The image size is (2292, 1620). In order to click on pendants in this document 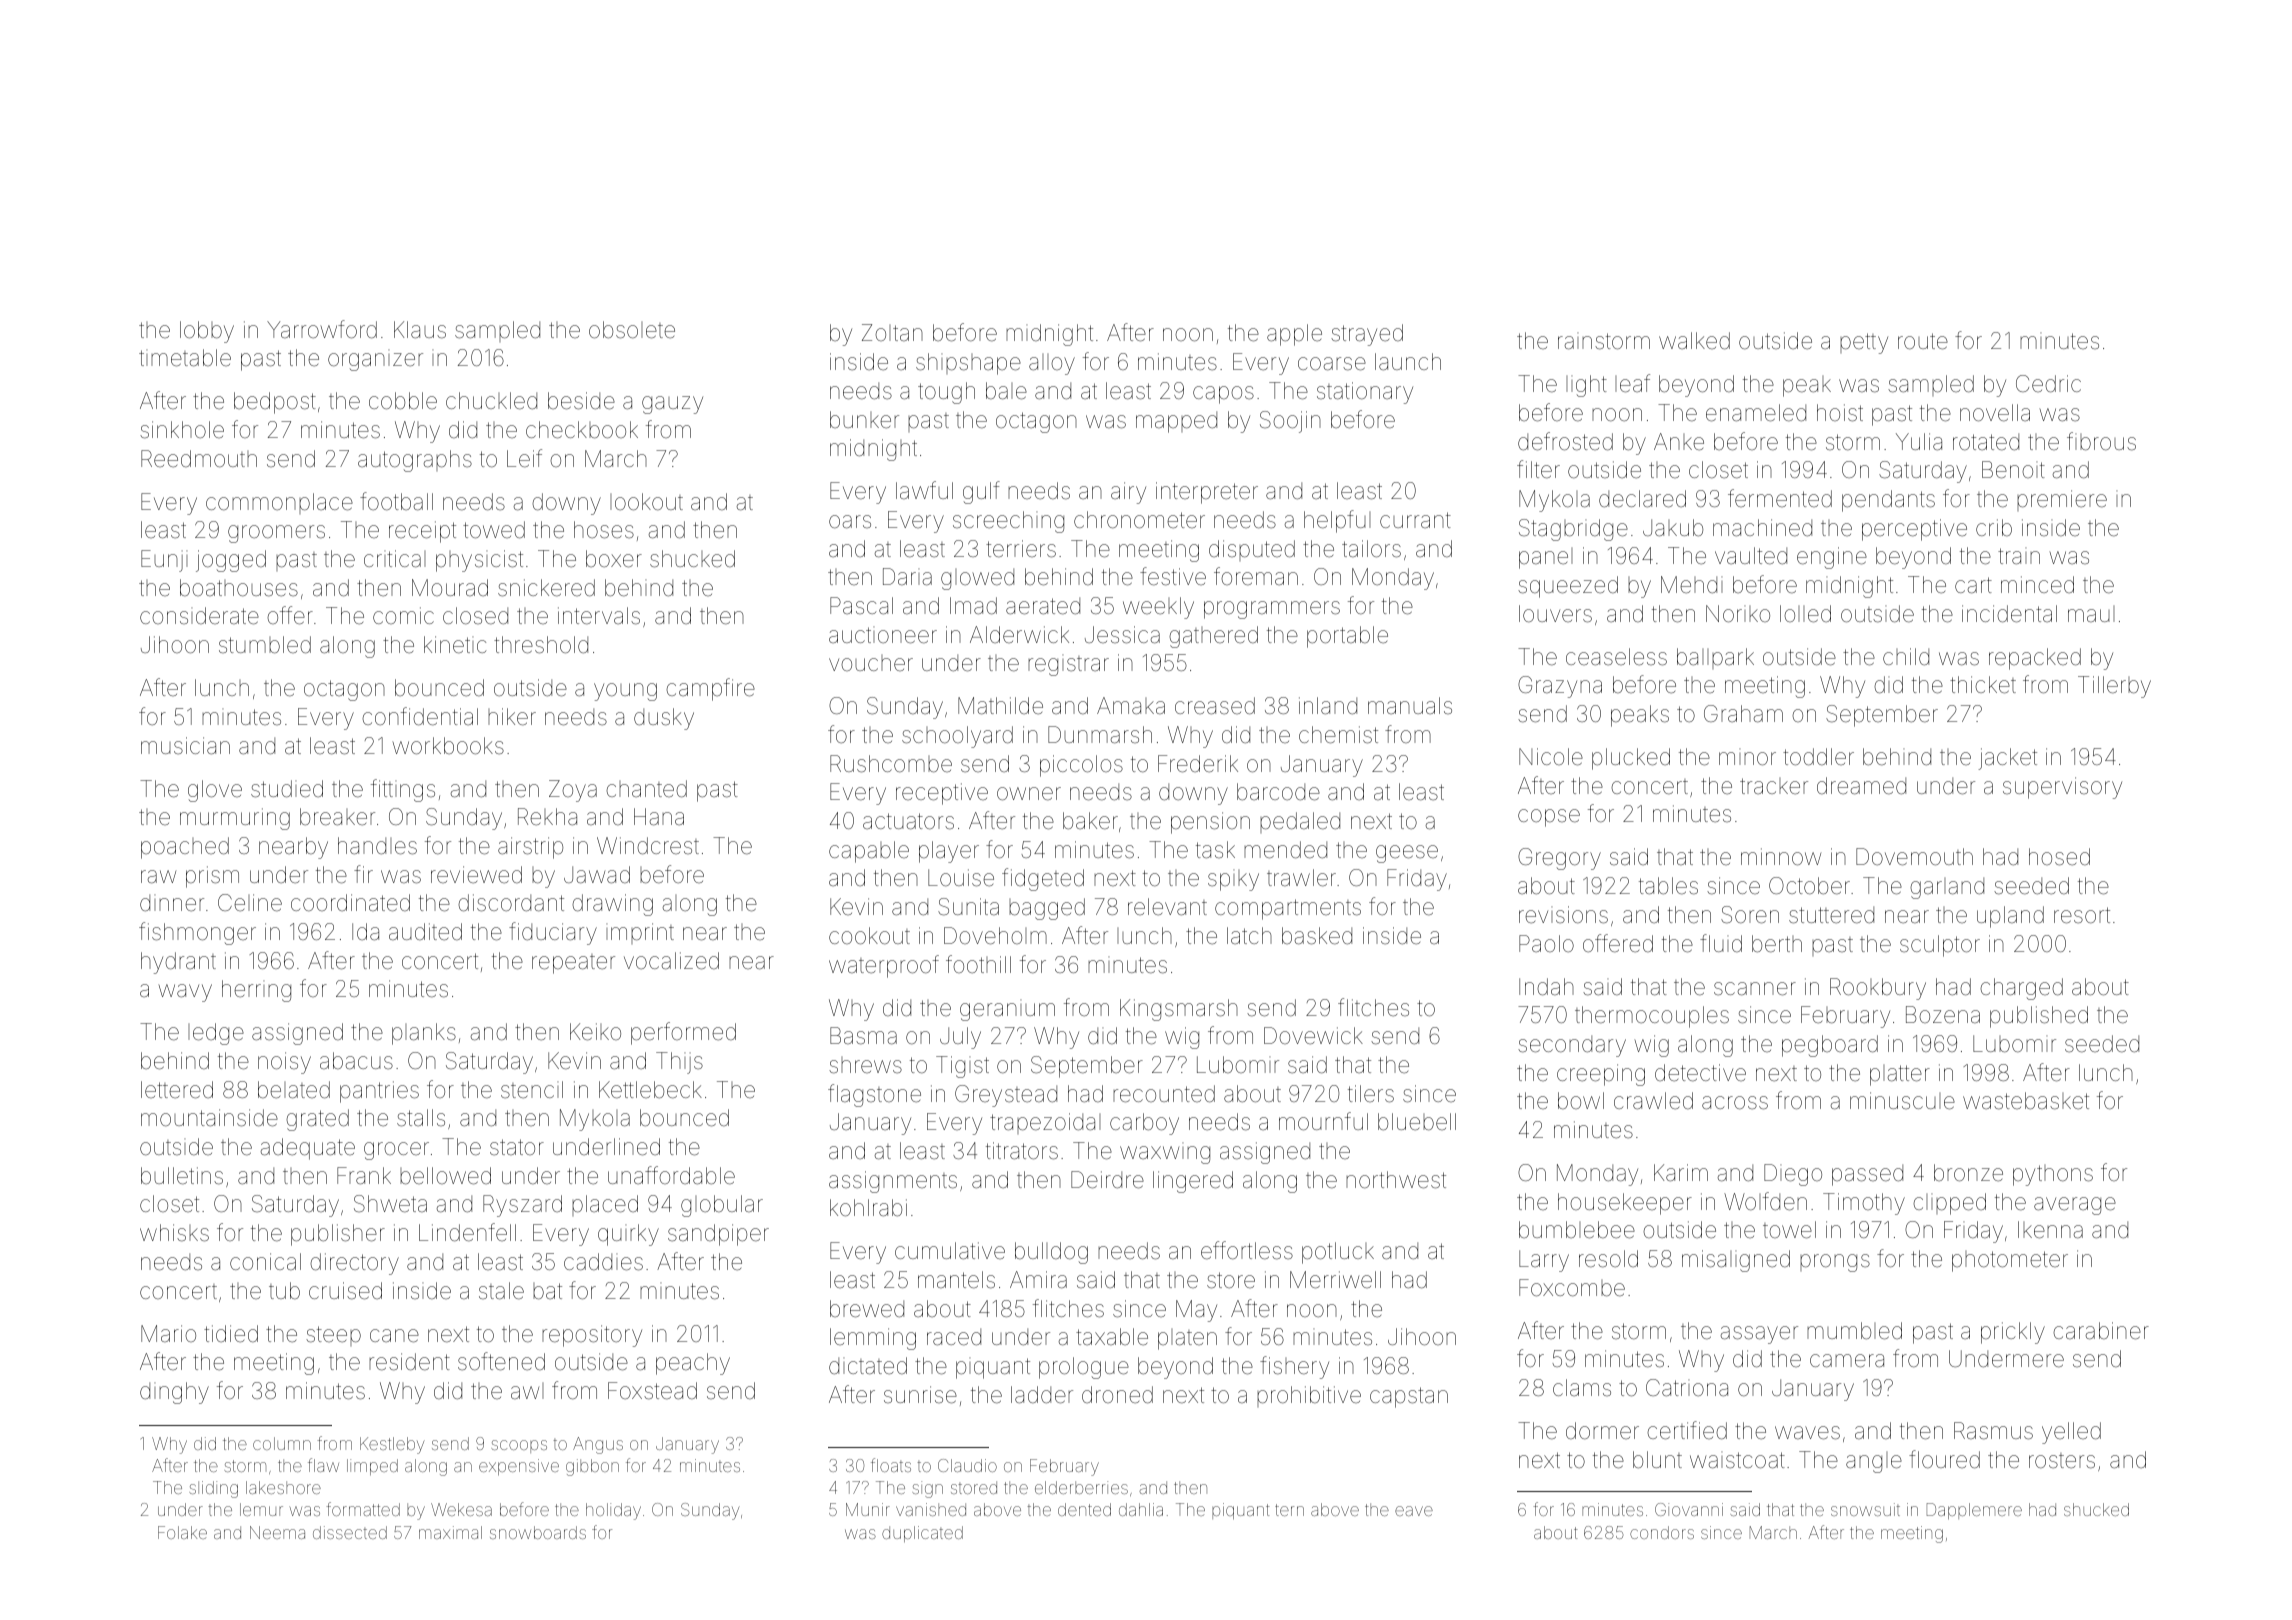, I will do `click(1888, 501)`.
